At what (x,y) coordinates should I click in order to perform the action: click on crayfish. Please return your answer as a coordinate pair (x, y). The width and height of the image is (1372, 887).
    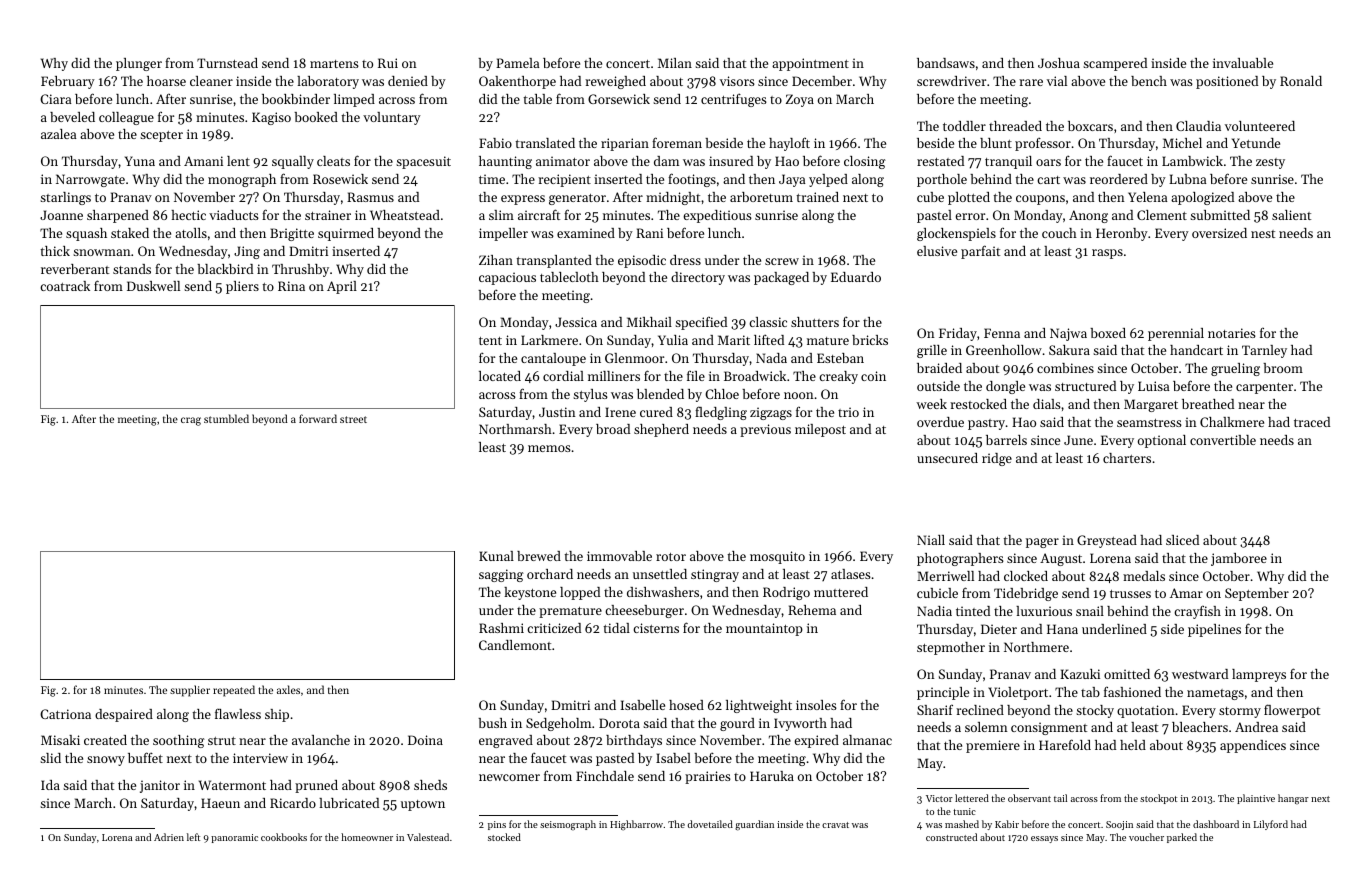
    Looking at the image, I should click on (1197, 612).
